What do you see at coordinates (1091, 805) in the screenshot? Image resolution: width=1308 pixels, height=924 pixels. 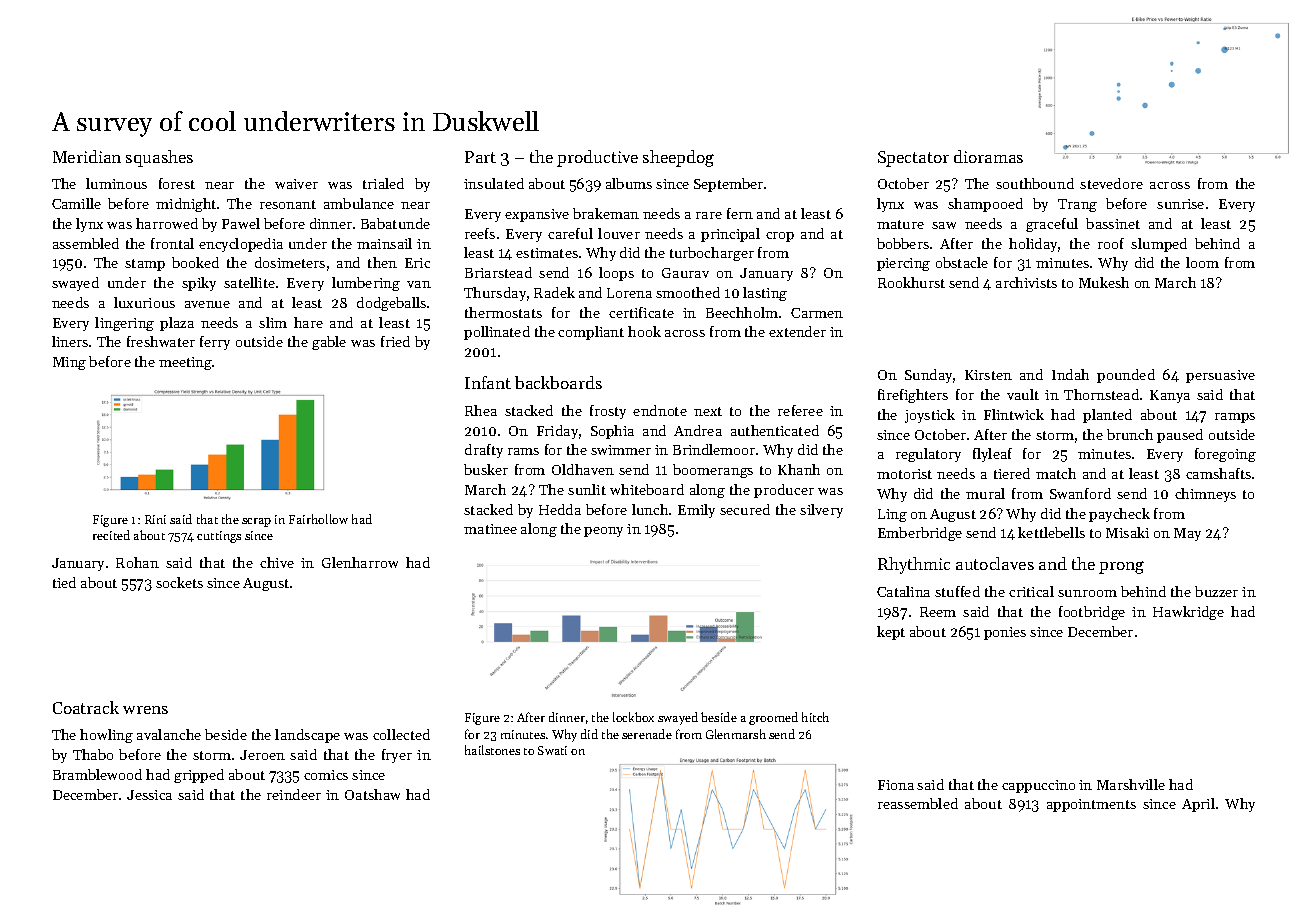 I see `appointments` at bounding box center [1091, 805].
